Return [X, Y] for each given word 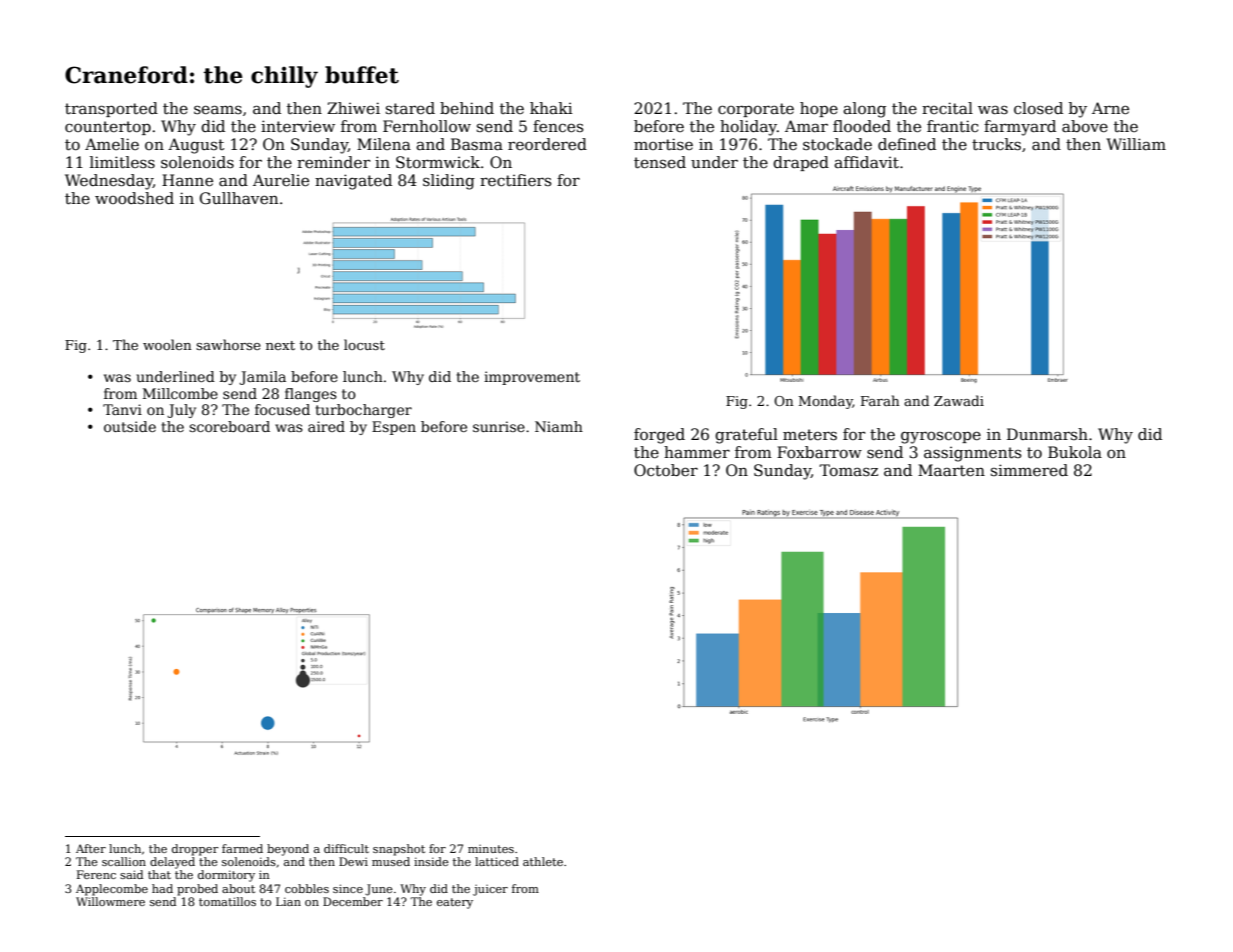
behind [467, 108]
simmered [1029, 470]
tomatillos [227, 901]
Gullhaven [239, 198]
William [1136, 144]
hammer [697, 452]
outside [130, 426]
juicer [490, 890]
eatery [455, 903]
